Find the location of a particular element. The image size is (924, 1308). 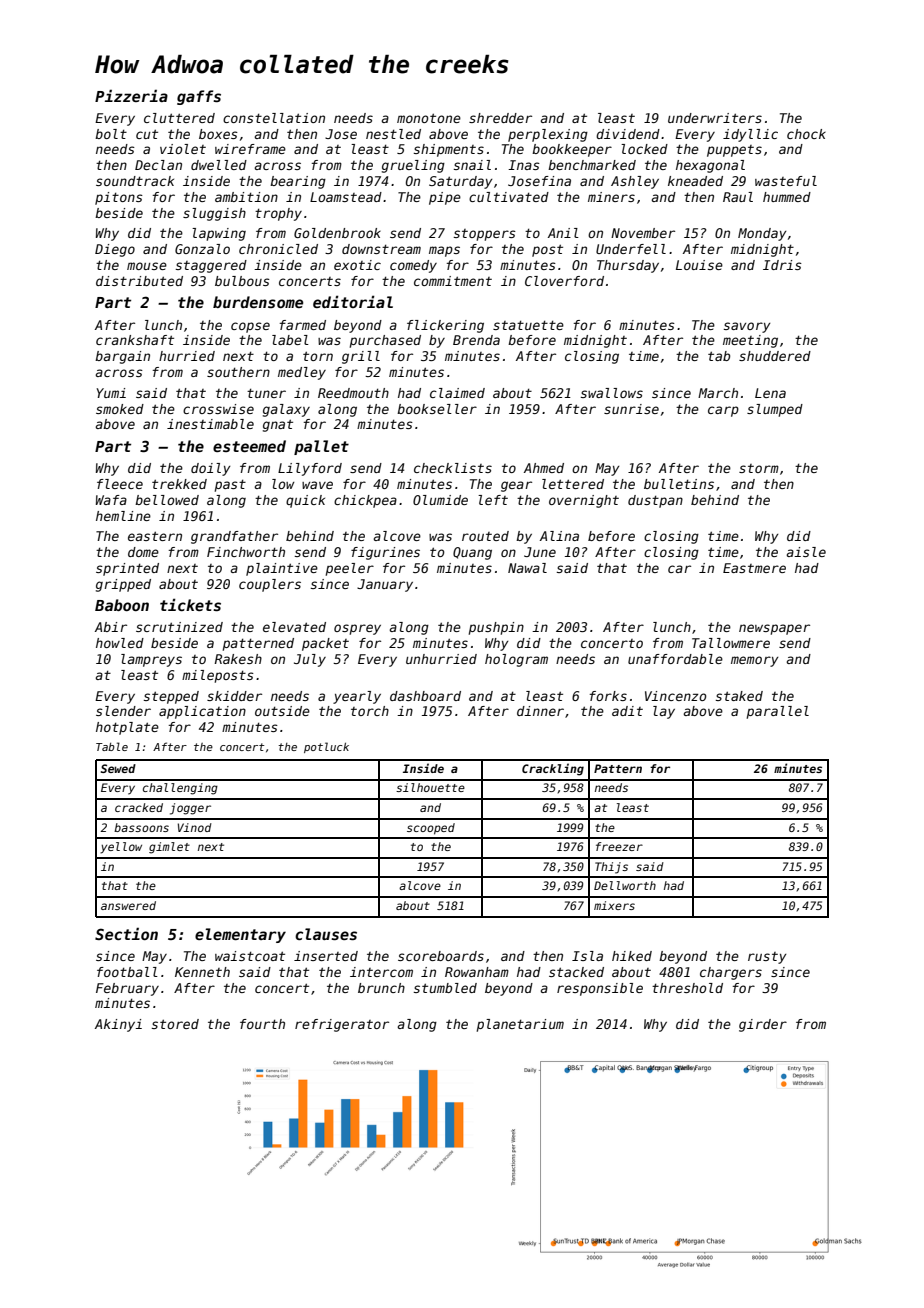

slumped is located at coordinates (775, 410).
